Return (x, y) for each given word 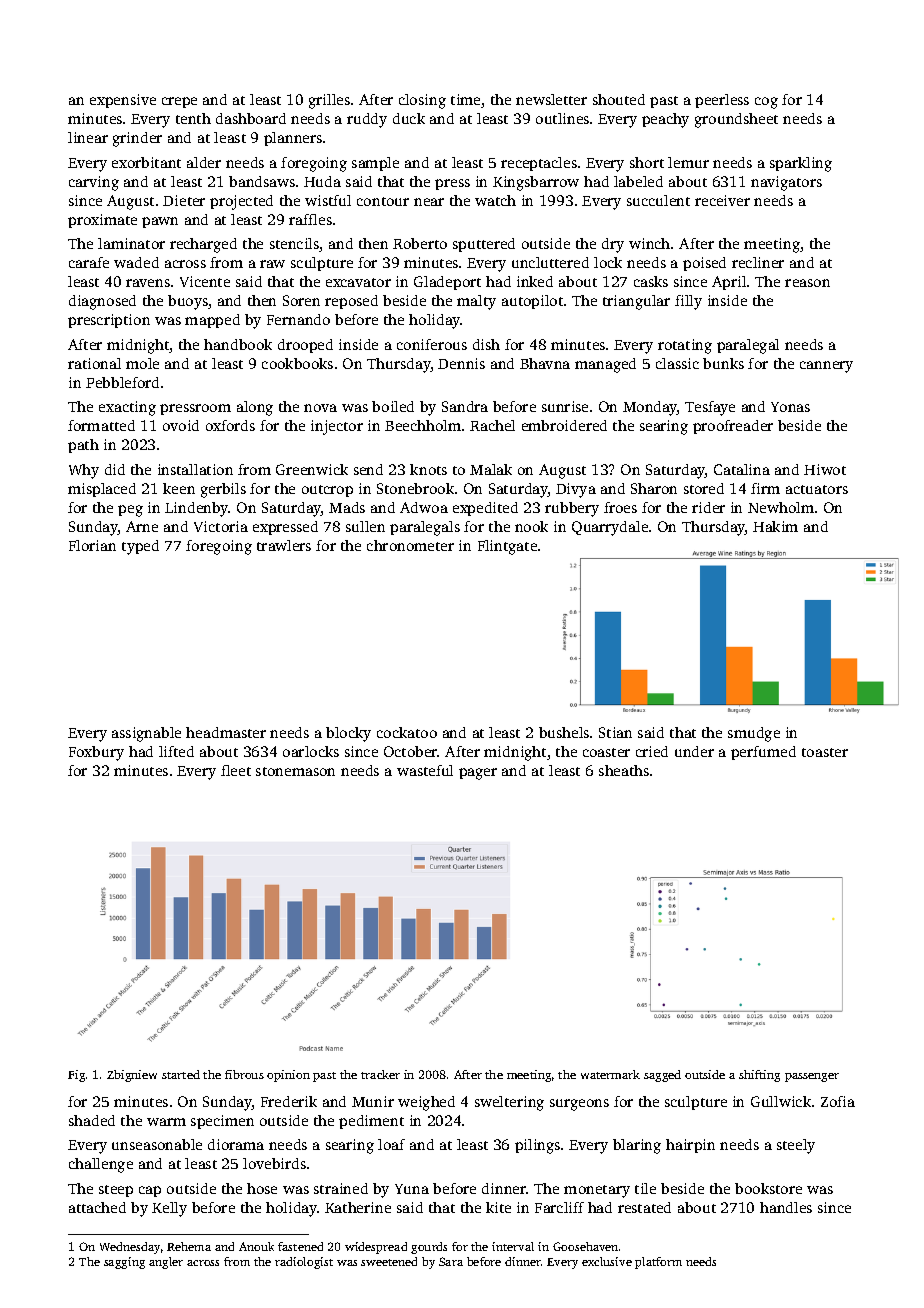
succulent (658, 200)
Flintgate (507, 547)
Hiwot (825, 469)
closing (422, 101)
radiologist (304, 1263)
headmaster (226, 732)
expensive (123, 101)
